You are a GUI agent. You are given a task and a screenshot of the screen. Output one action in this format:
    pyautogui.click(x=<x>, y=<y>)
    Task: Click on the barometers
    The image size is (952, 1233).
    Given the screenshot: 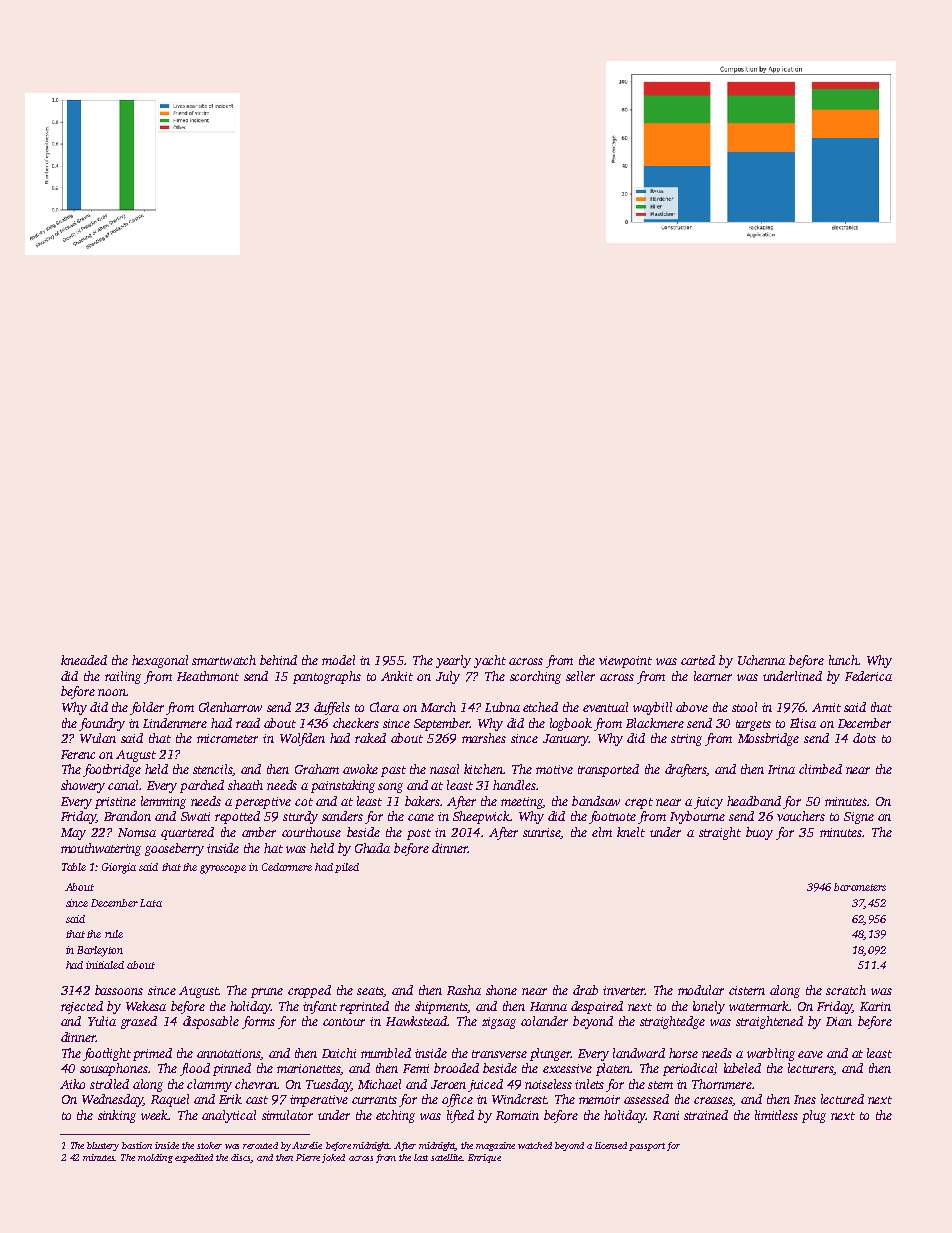 What is the action you would take?
    pyautogui.click(x=860, y=887)
